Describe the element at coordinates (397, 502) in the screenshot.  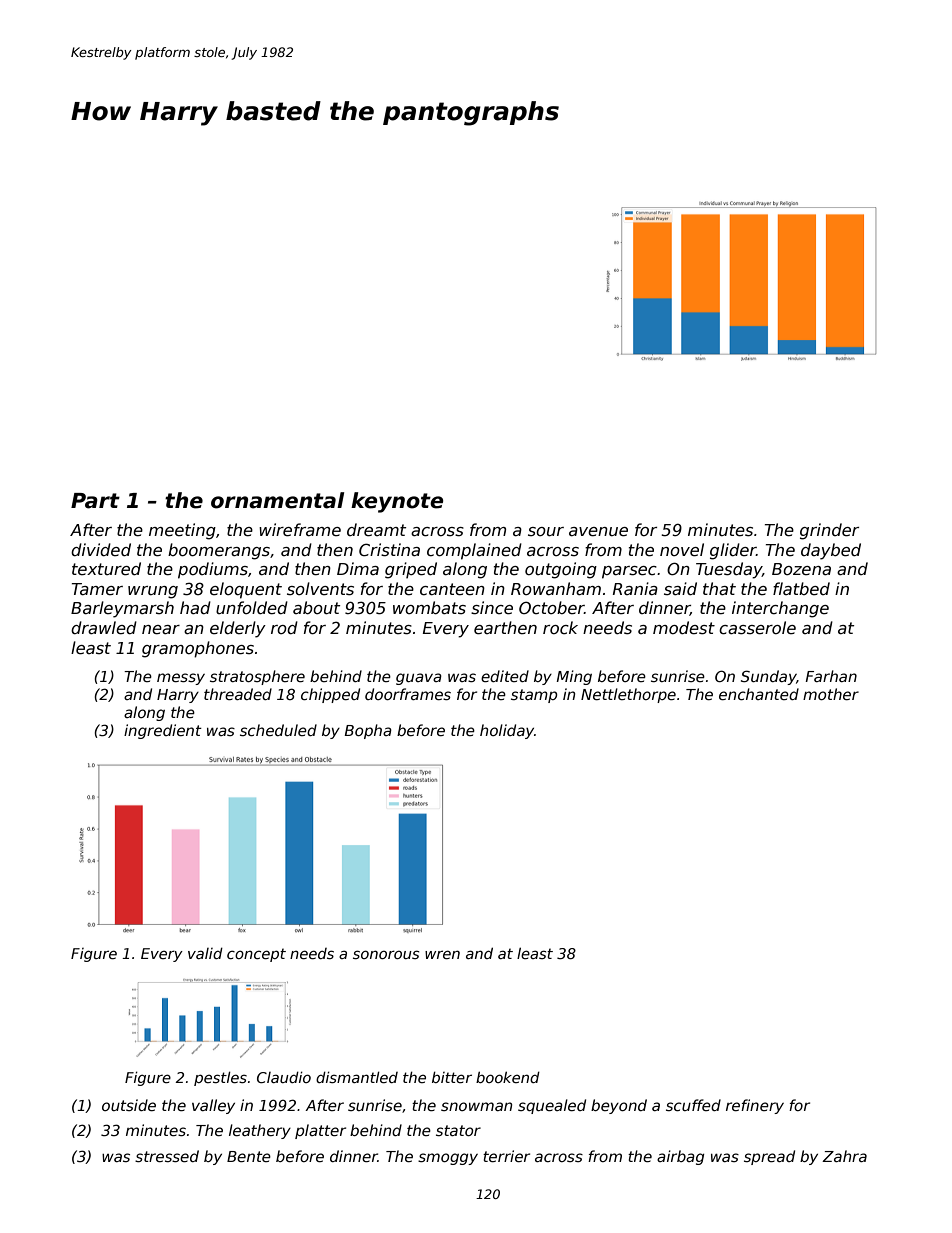
I see `keynote` at that location.
